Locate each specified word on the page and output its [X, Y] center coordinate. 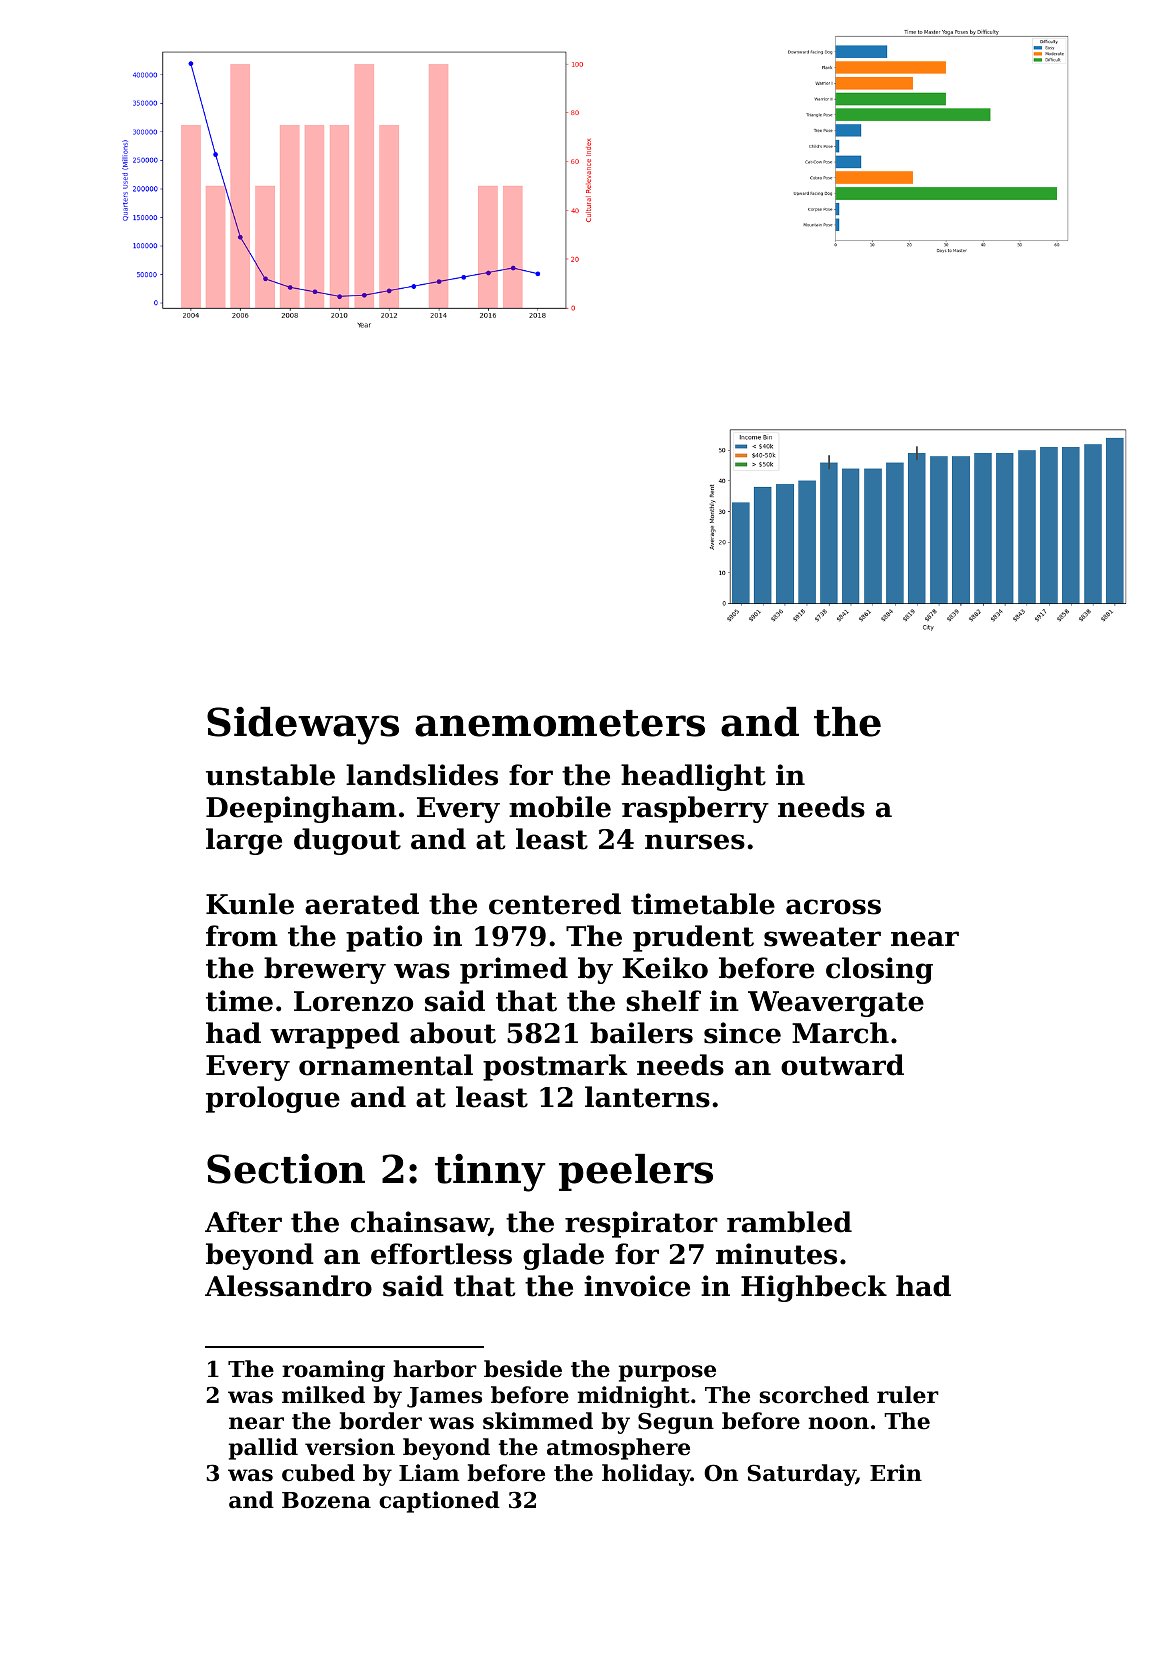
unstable [270, 775]
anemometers [560, 723]
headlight [693, 777]
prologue [273, 1099]
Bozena [326, 1500]
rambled [789, 1222]
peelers [636, 1172]
